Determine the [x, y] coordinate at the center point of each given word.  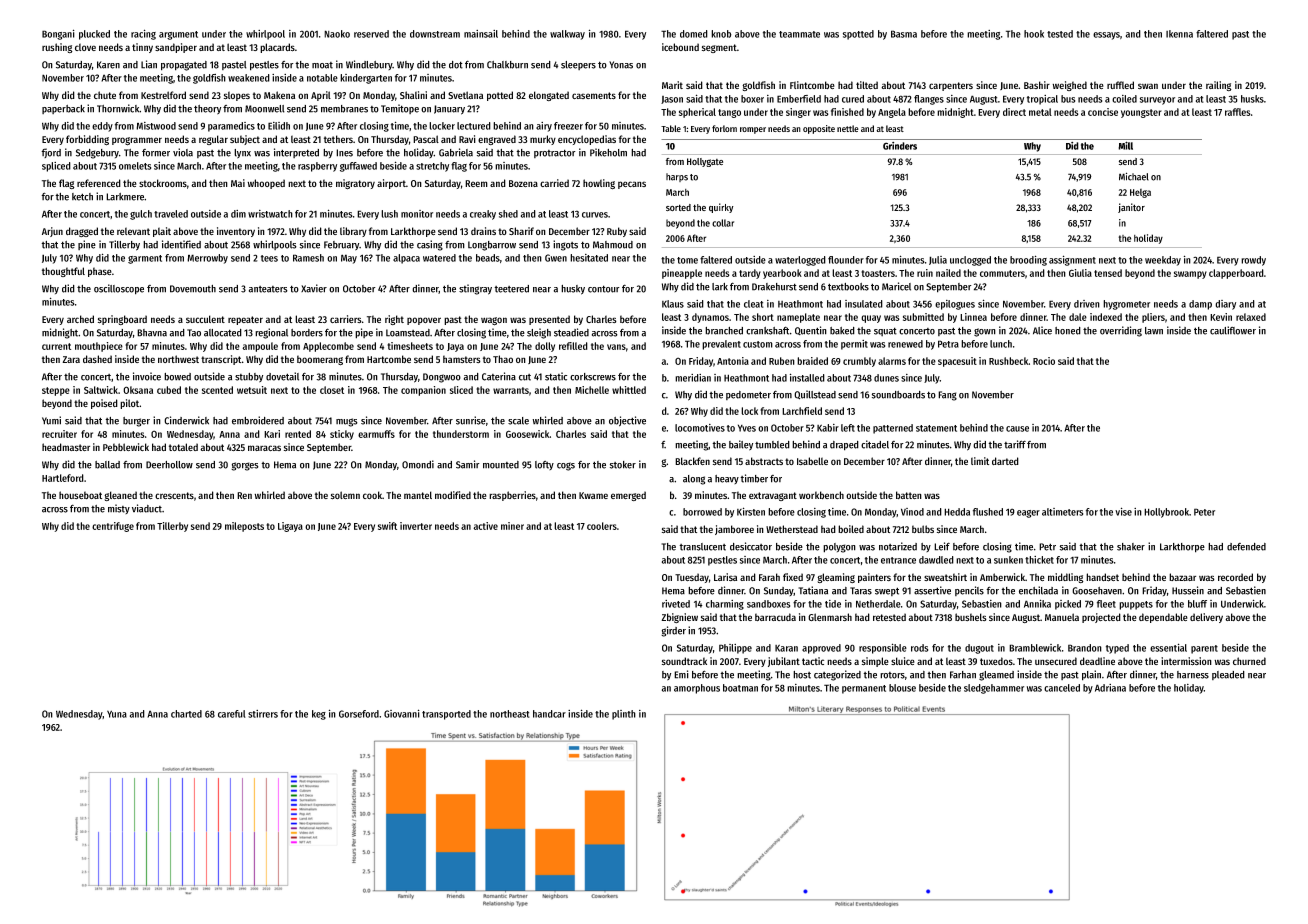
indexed [1106, 317]
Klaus [673, 304]
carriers [346, 319]
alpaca [406, 259]
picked [1068, 605]
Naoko [337, 34]
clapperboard [1236, 274]
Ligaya [290, 527]
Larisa [725, 577]
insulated [864, 304]
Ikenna [1179, 34]
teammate [799, 34]
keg [319, 715]
